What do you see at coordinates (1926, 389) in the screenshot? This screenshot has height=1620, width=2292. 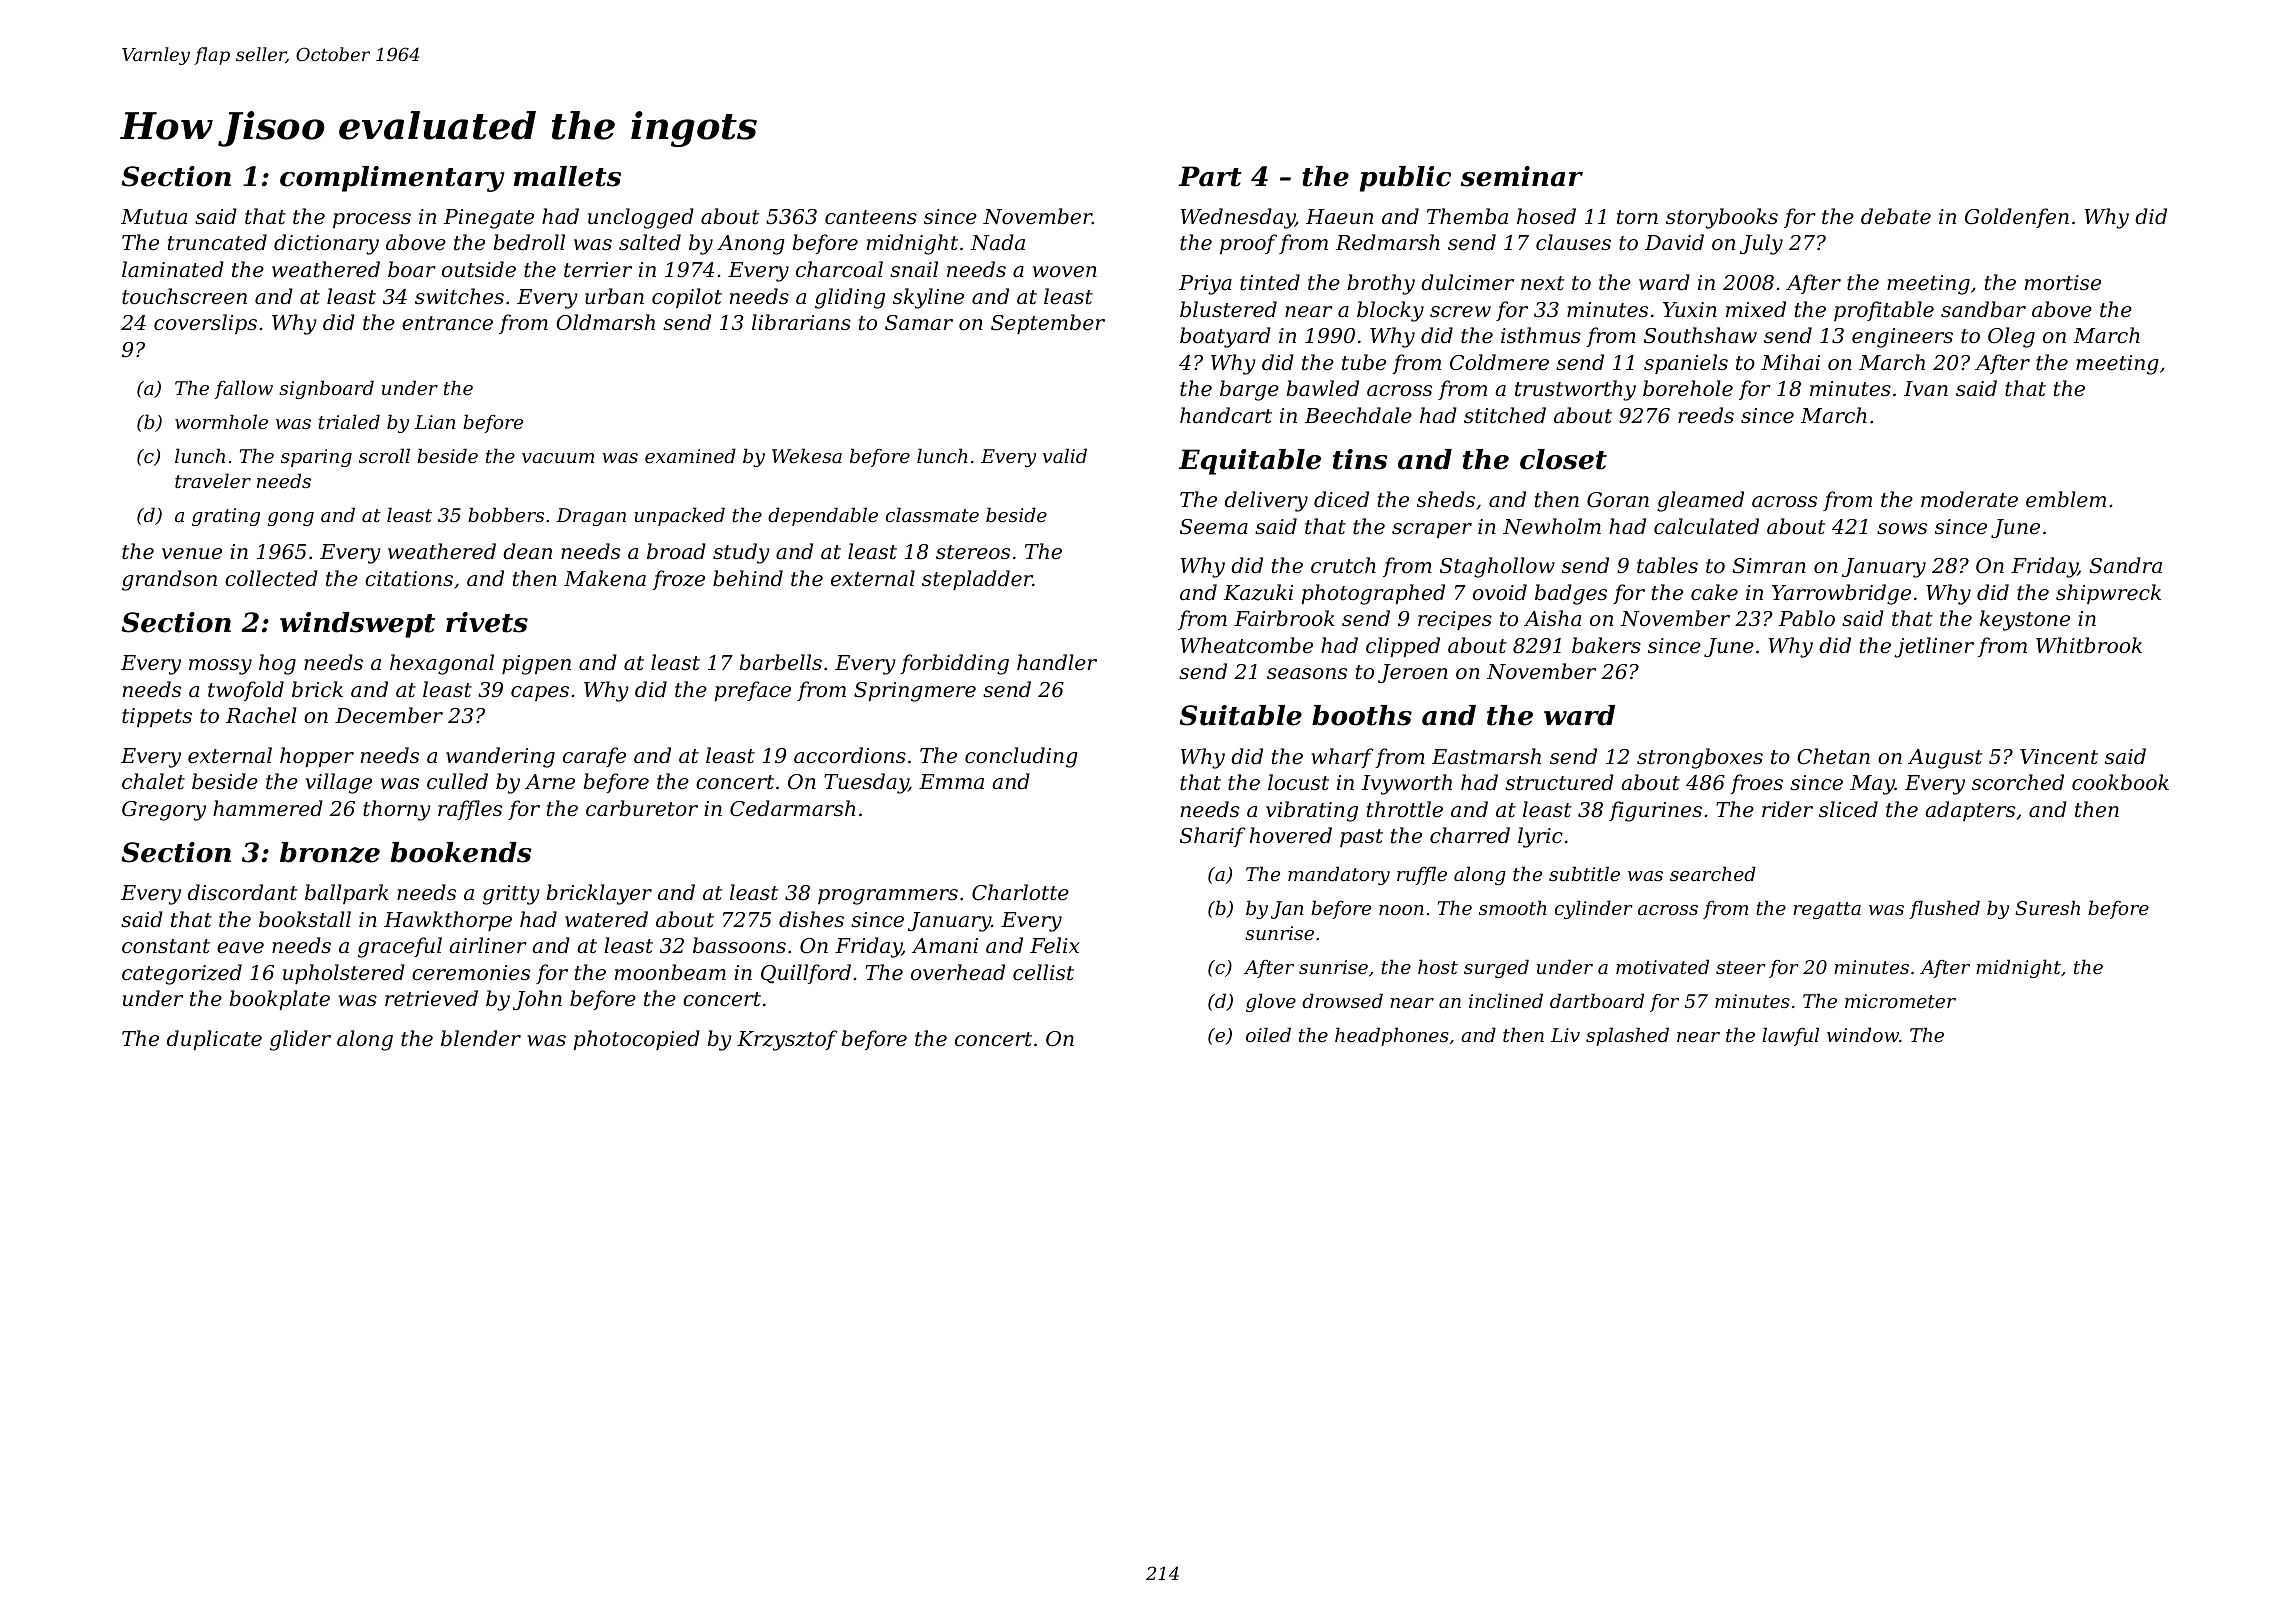 I see `Ivan` at bounding box center [1926, 389].
